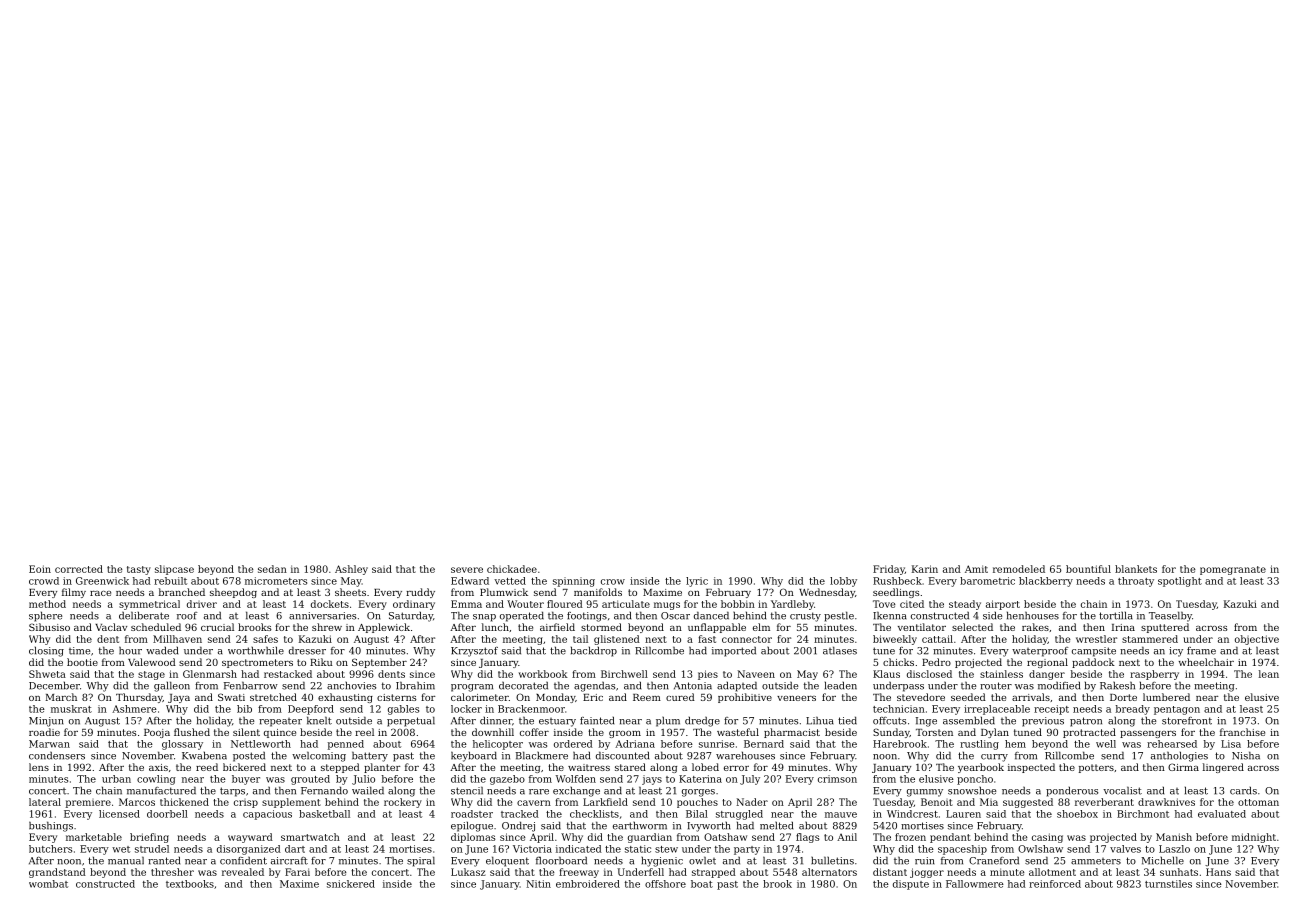 The height and width of the document is (924, 1308). Describe the element at coordinates (747, 850) in the document. I see `party` at that location.
